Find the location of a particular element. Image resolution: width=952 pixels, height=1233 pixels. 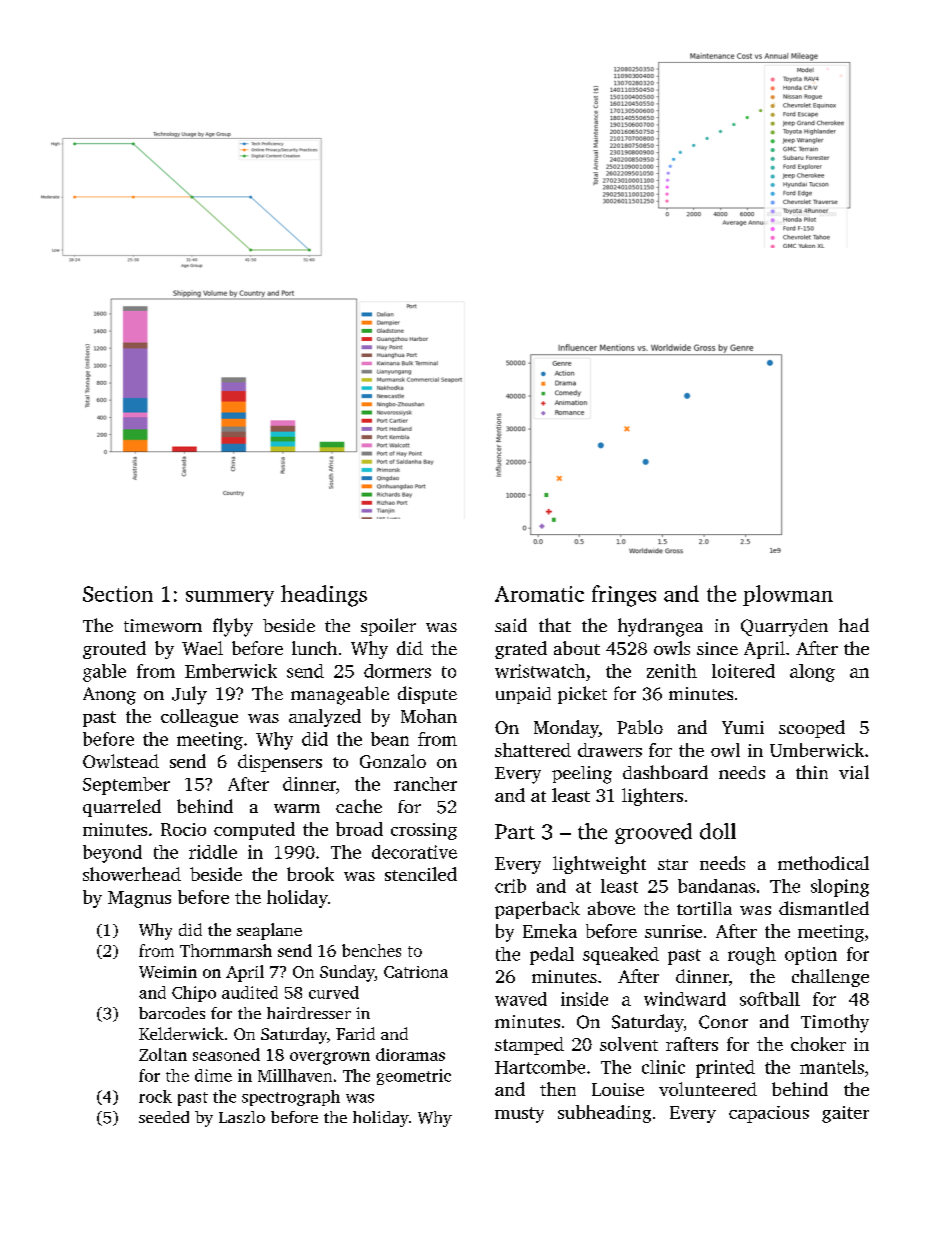

plowman is located at coordinates (788, 595).
